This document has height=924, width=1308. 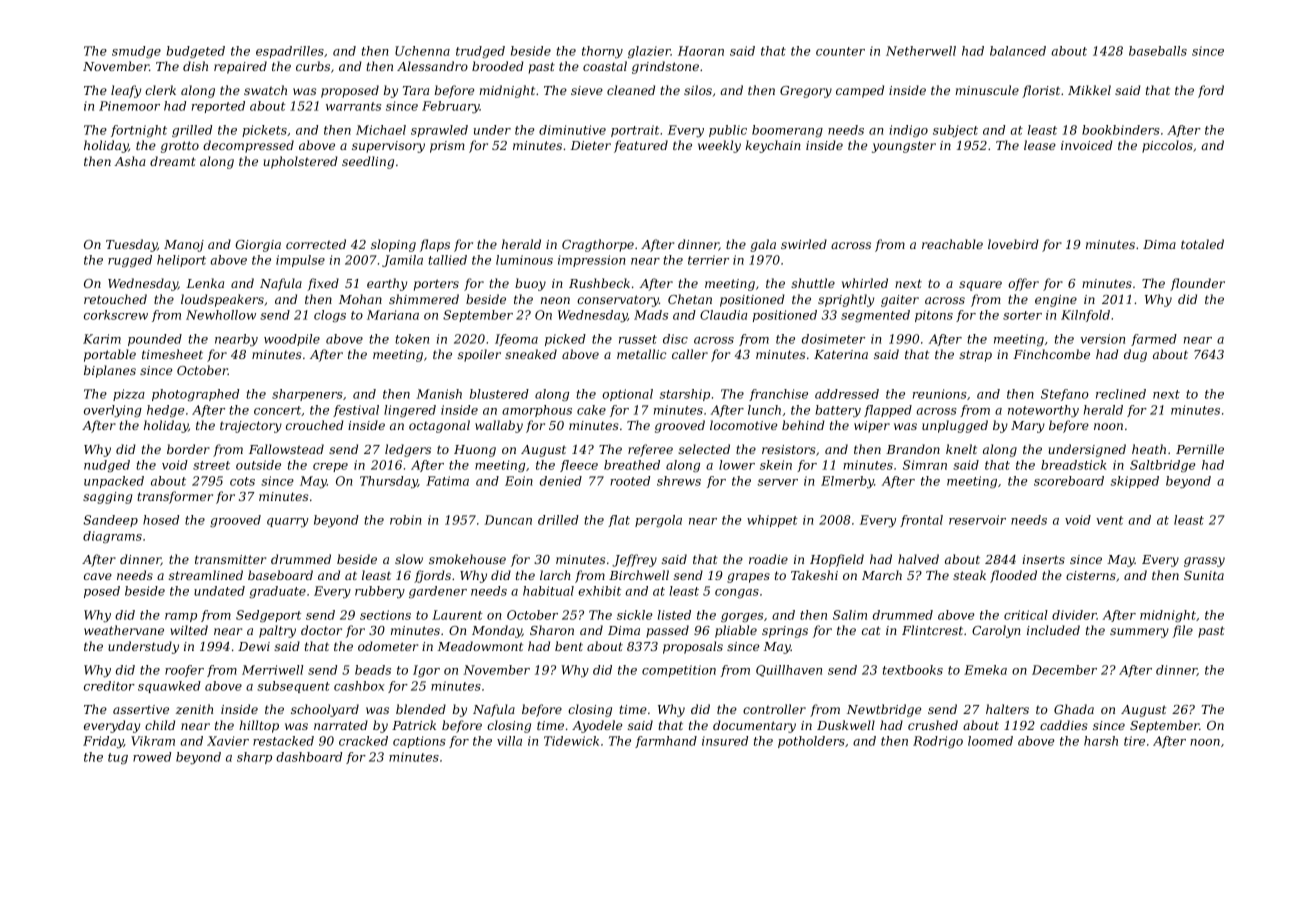 What do you see at coordinates (1085, 316) in the document?
I see `Kilnfold` at bounding box center [1085, 316].
